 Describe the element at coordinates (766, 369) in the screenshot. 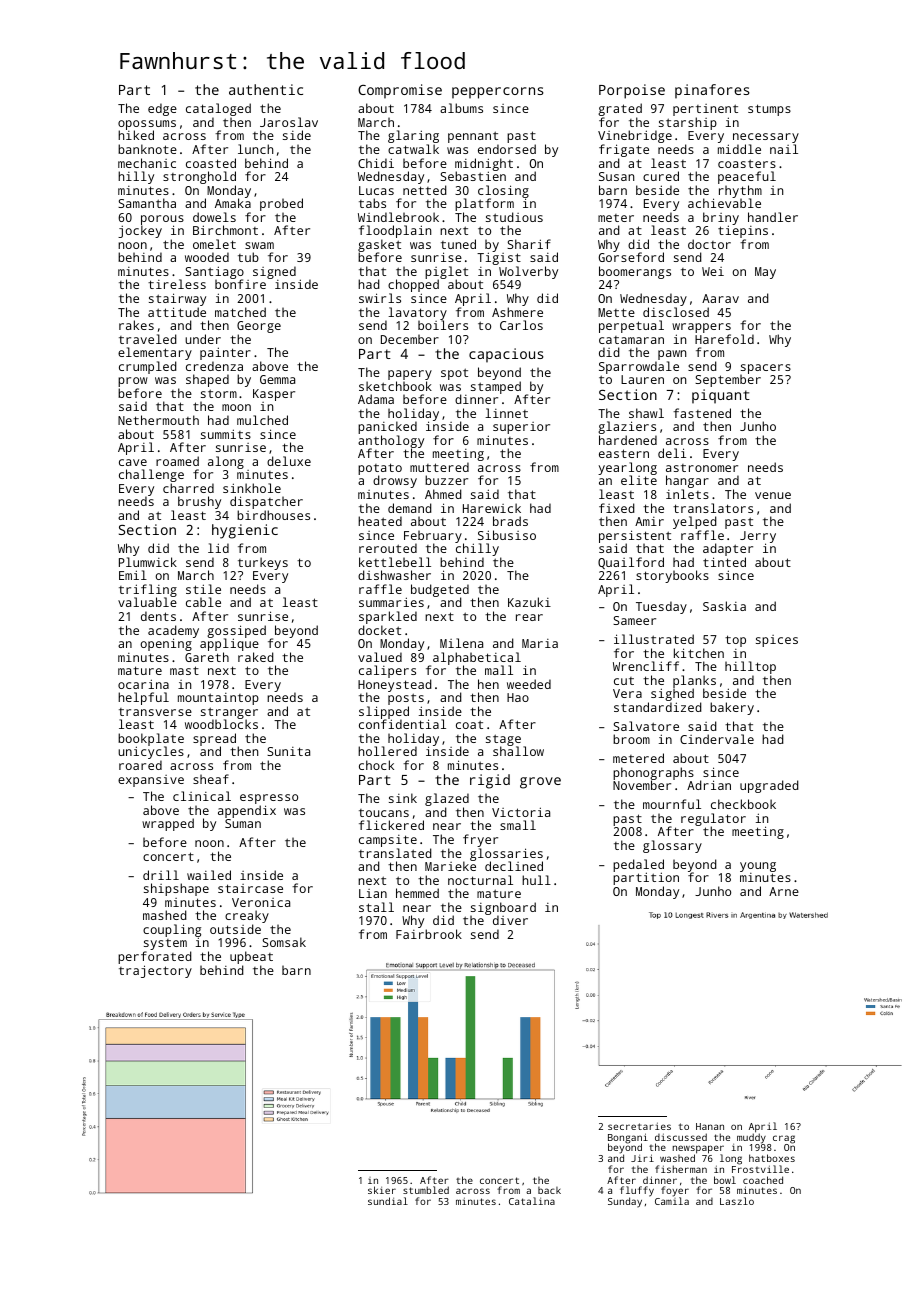

I see `spacers` at that location.
